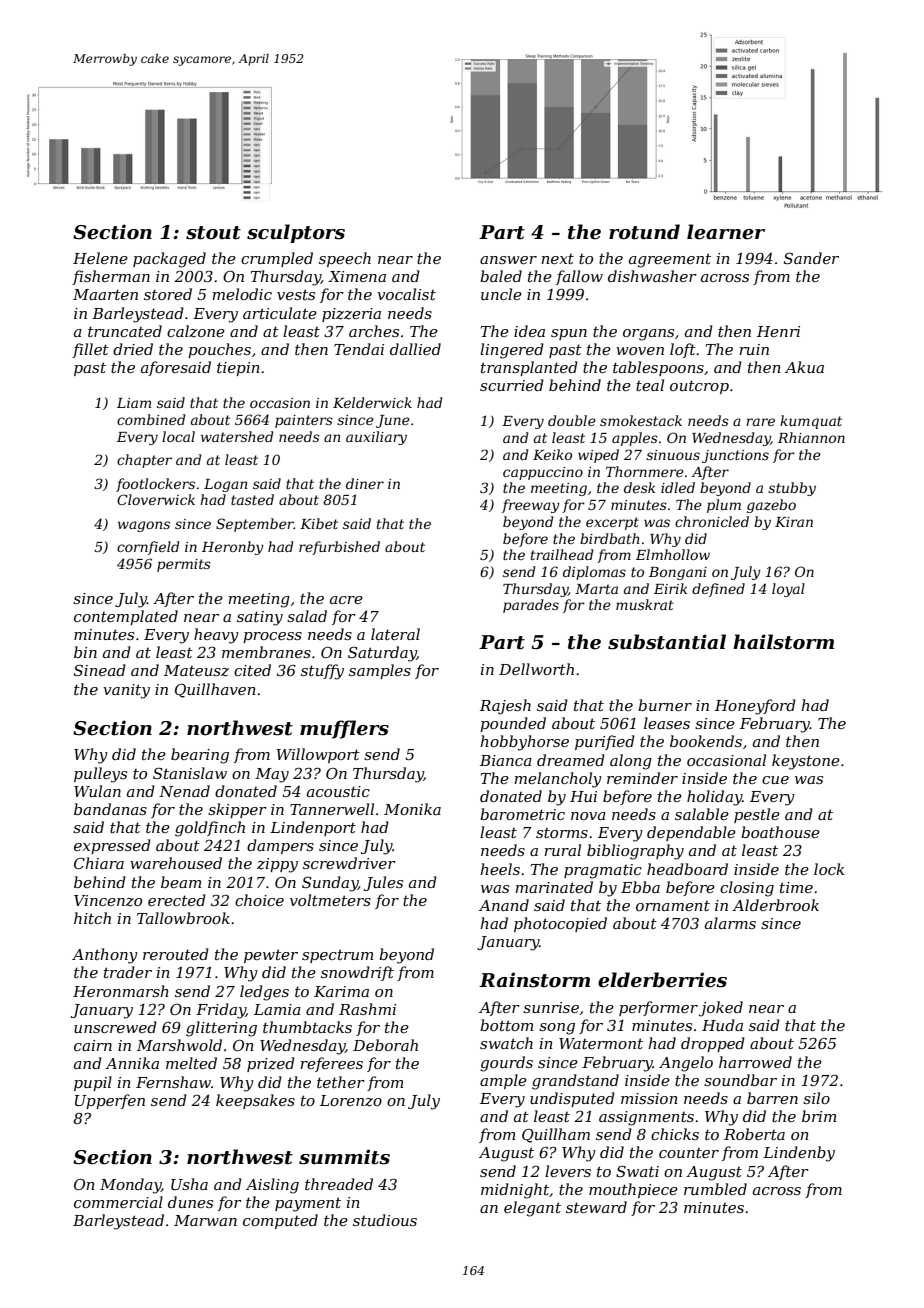 The image size is (924, 1308). I want to click on elegant, so click(532, 1209).
